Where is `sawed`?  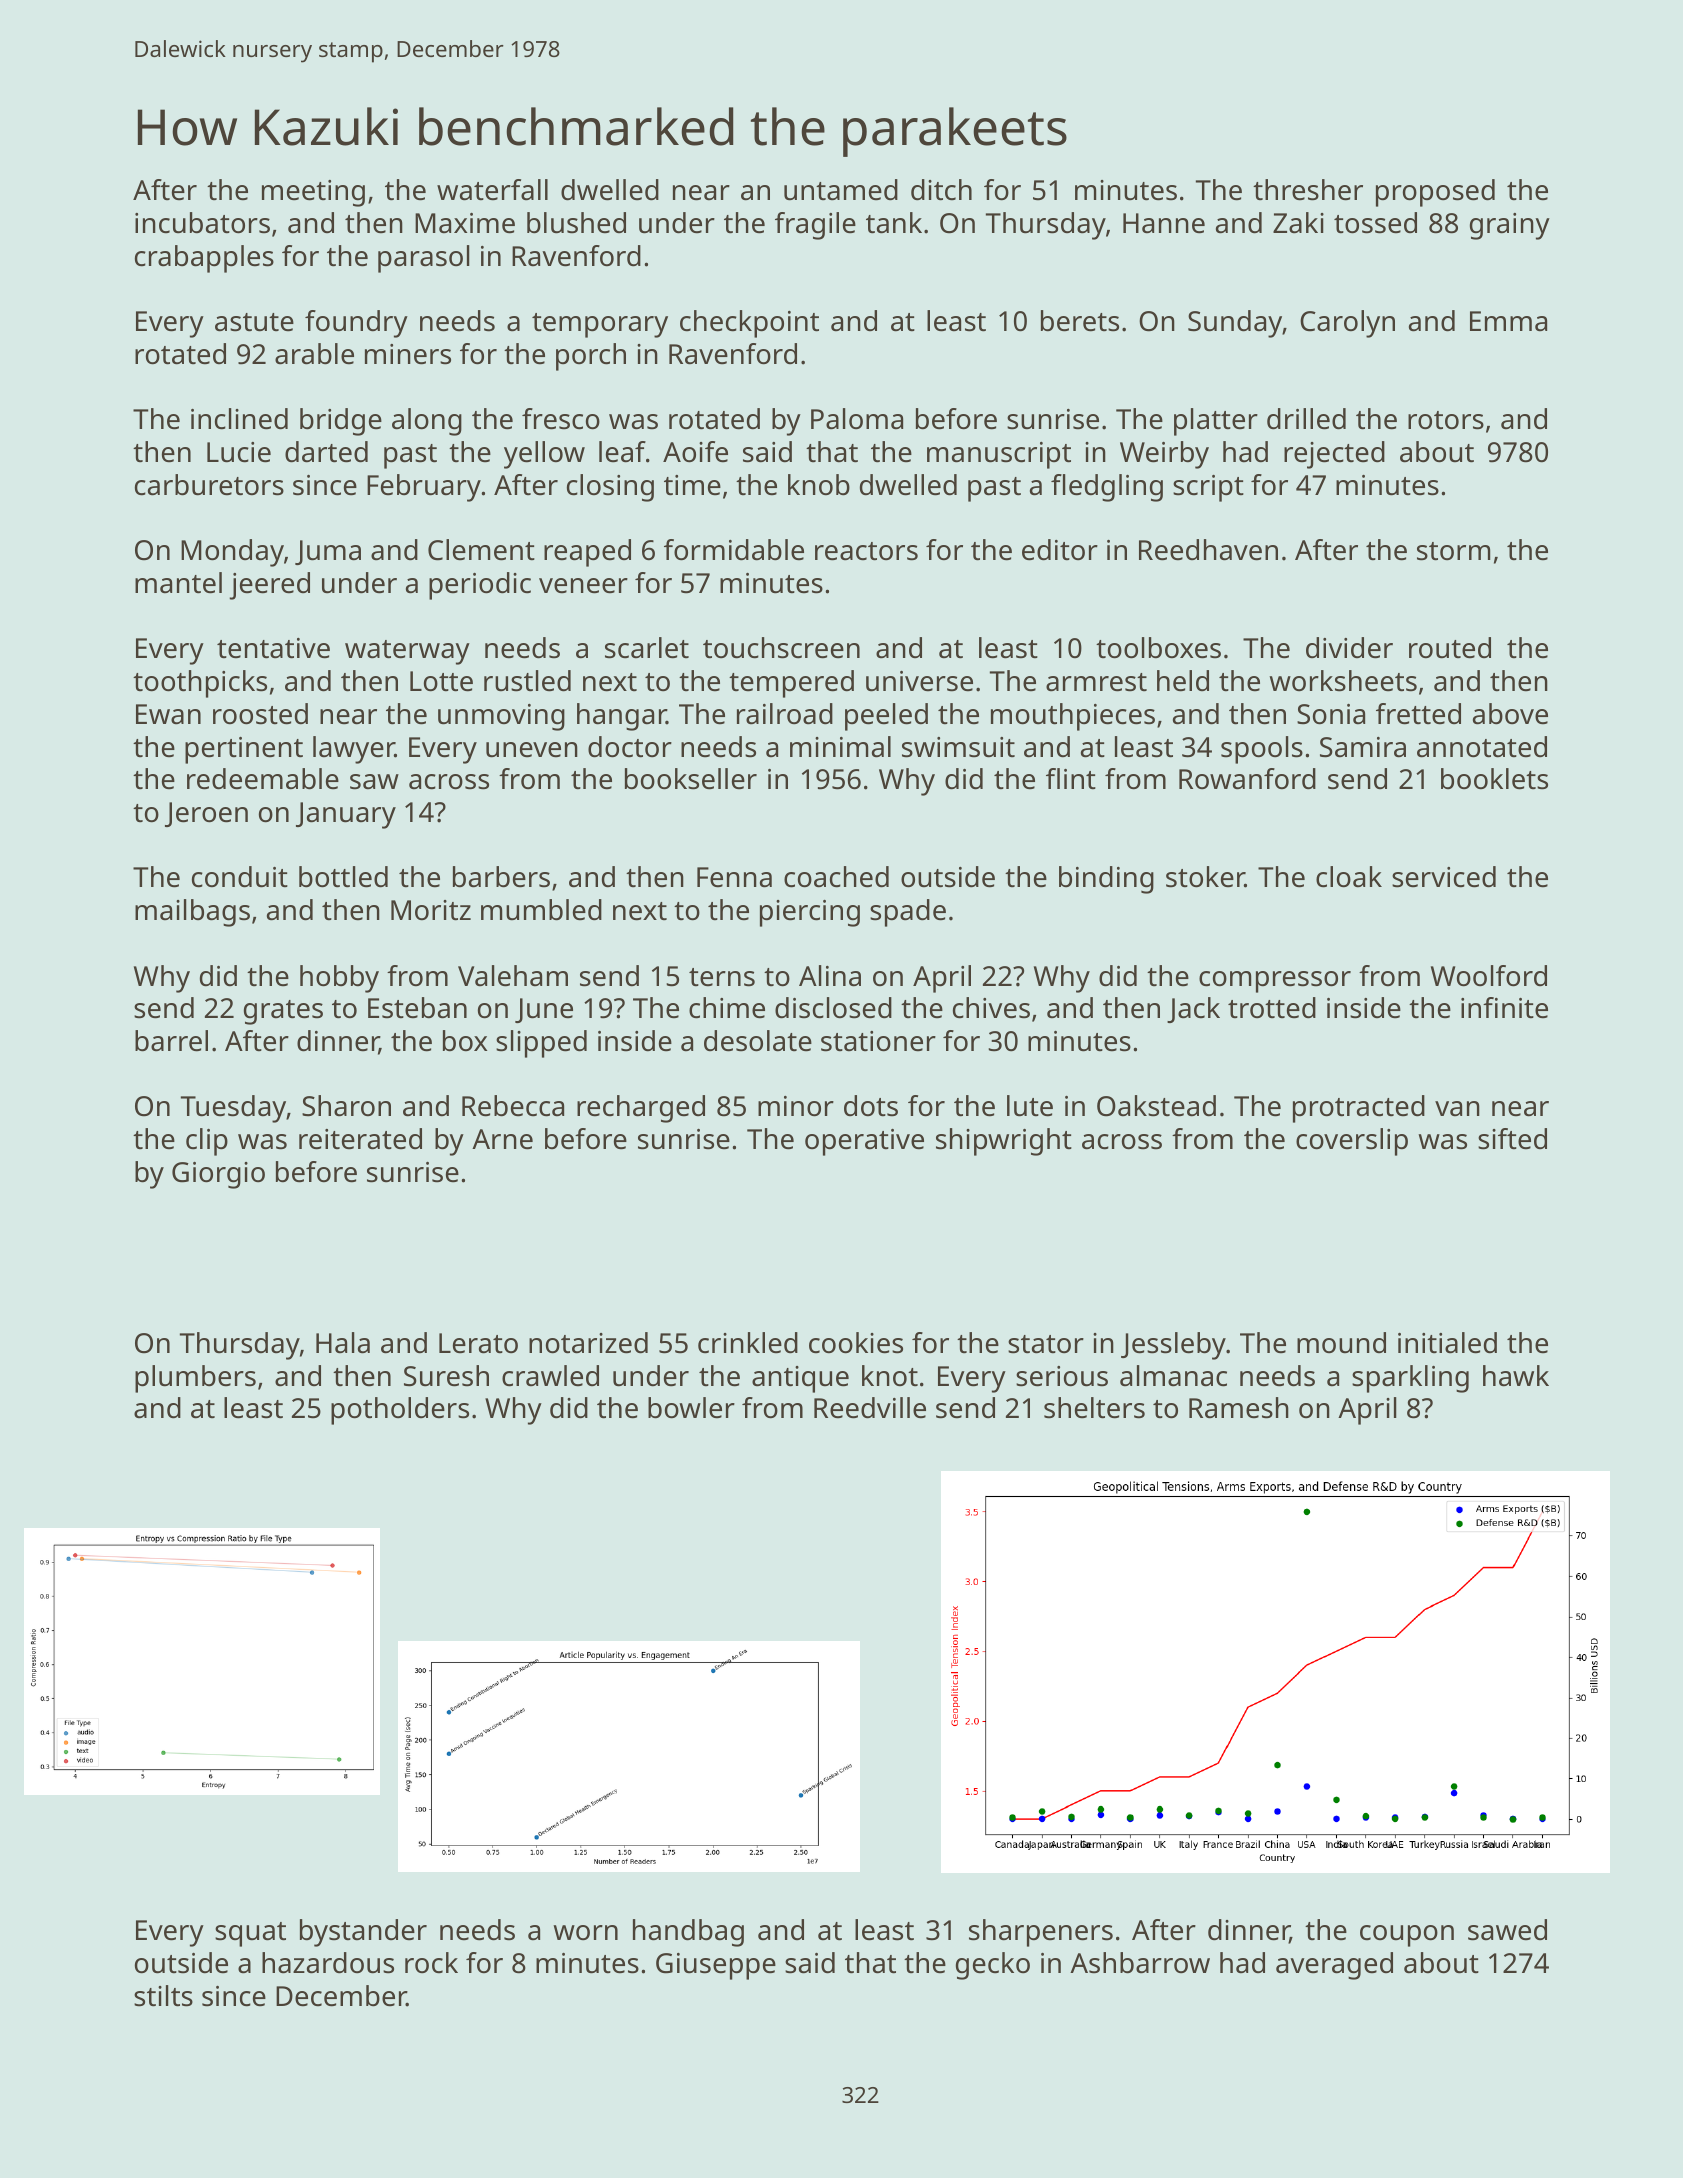 sawed is located at coordinates (1507, 1930).
